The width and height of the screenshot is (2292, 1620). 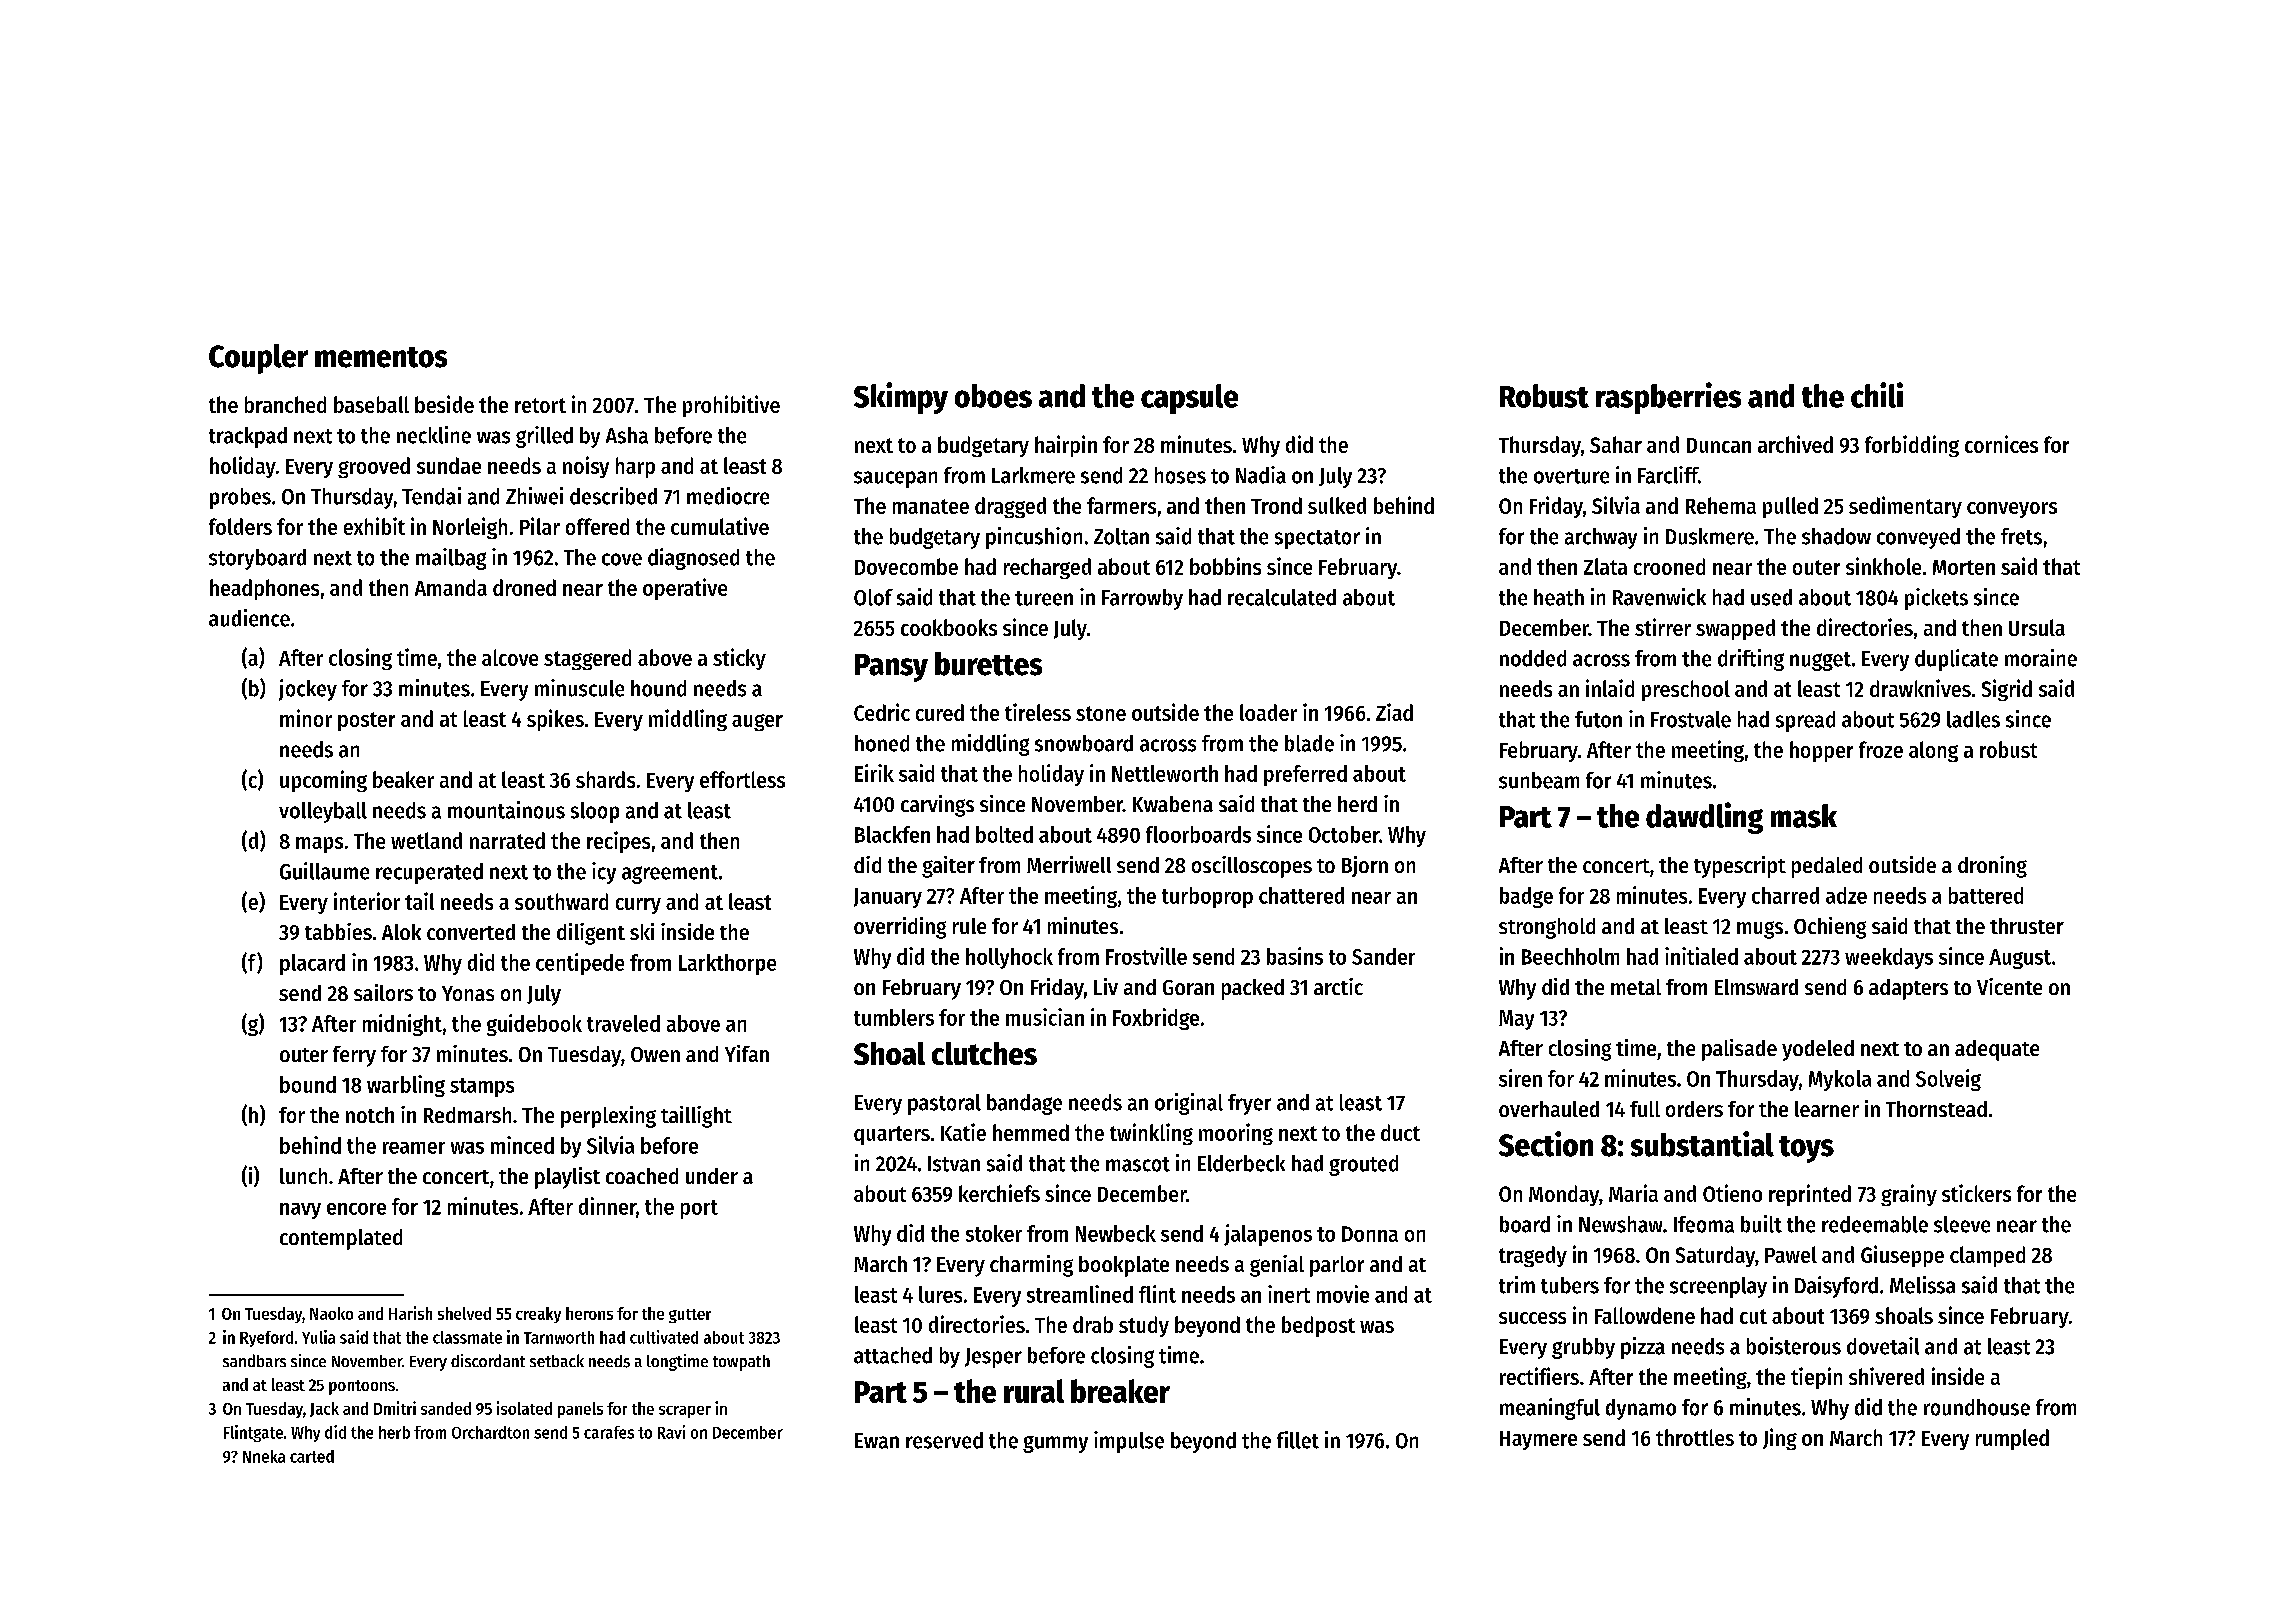 What do you see at coordinates (1189, 399) in the screenshot?
I see `capsule` at bounding box center [1189, 399].
